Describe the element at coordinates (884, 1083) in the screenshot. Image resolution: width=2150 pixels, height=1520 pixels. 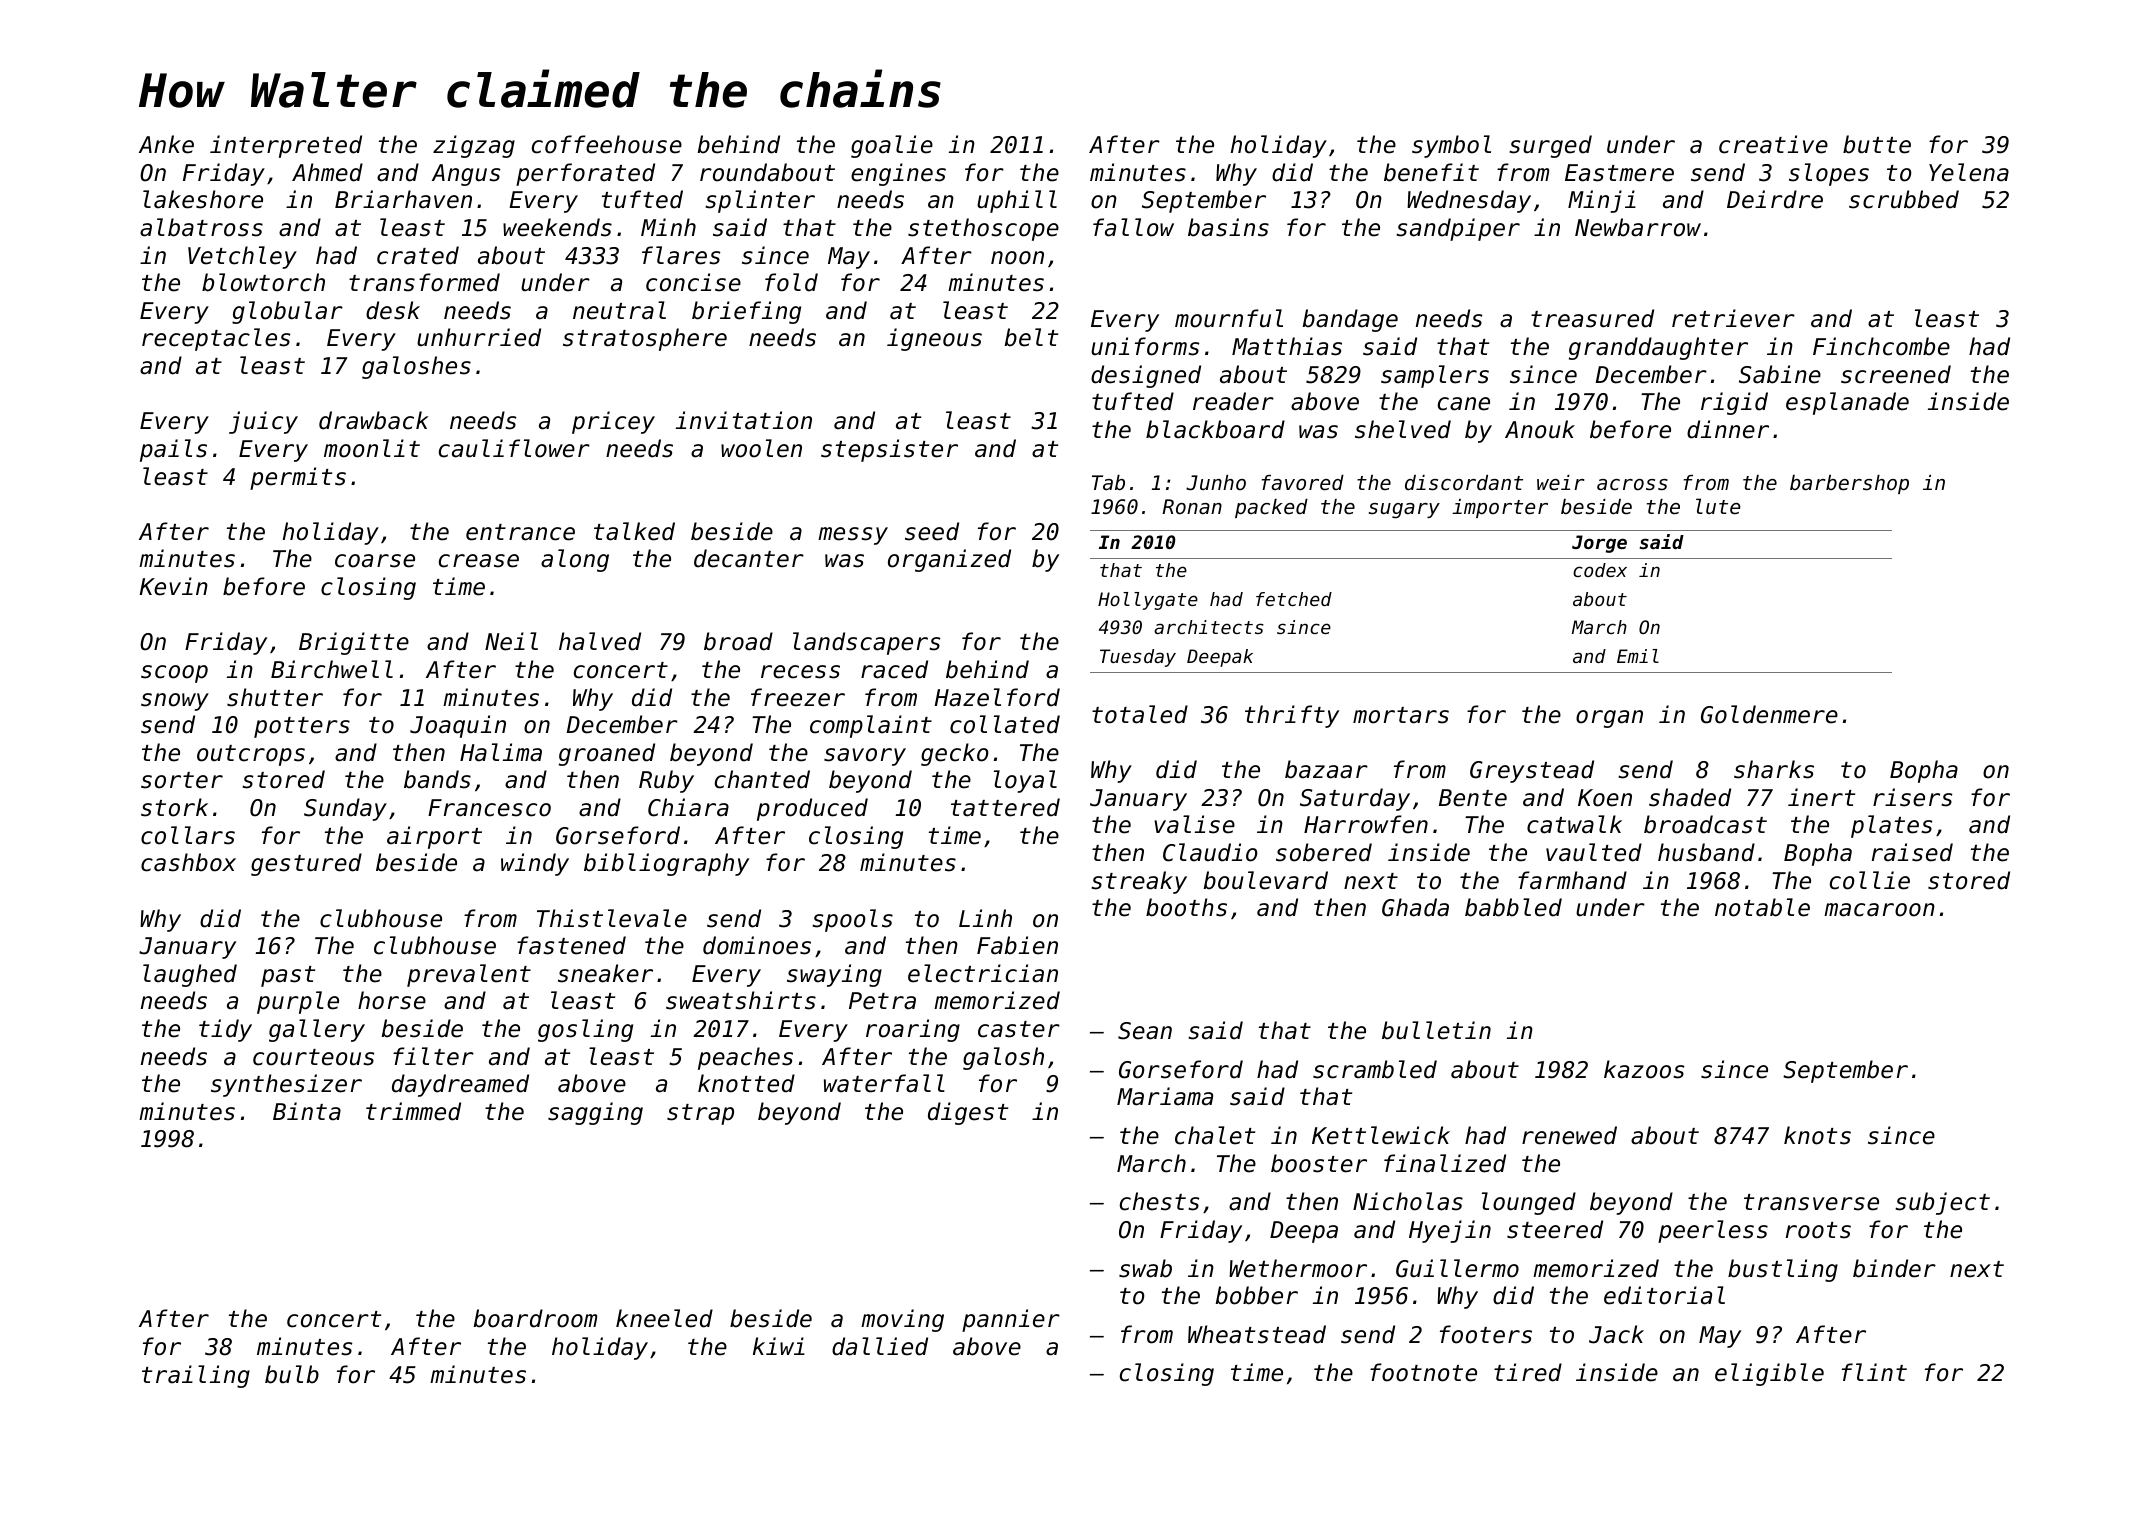
I see `waterfall` at that location.
